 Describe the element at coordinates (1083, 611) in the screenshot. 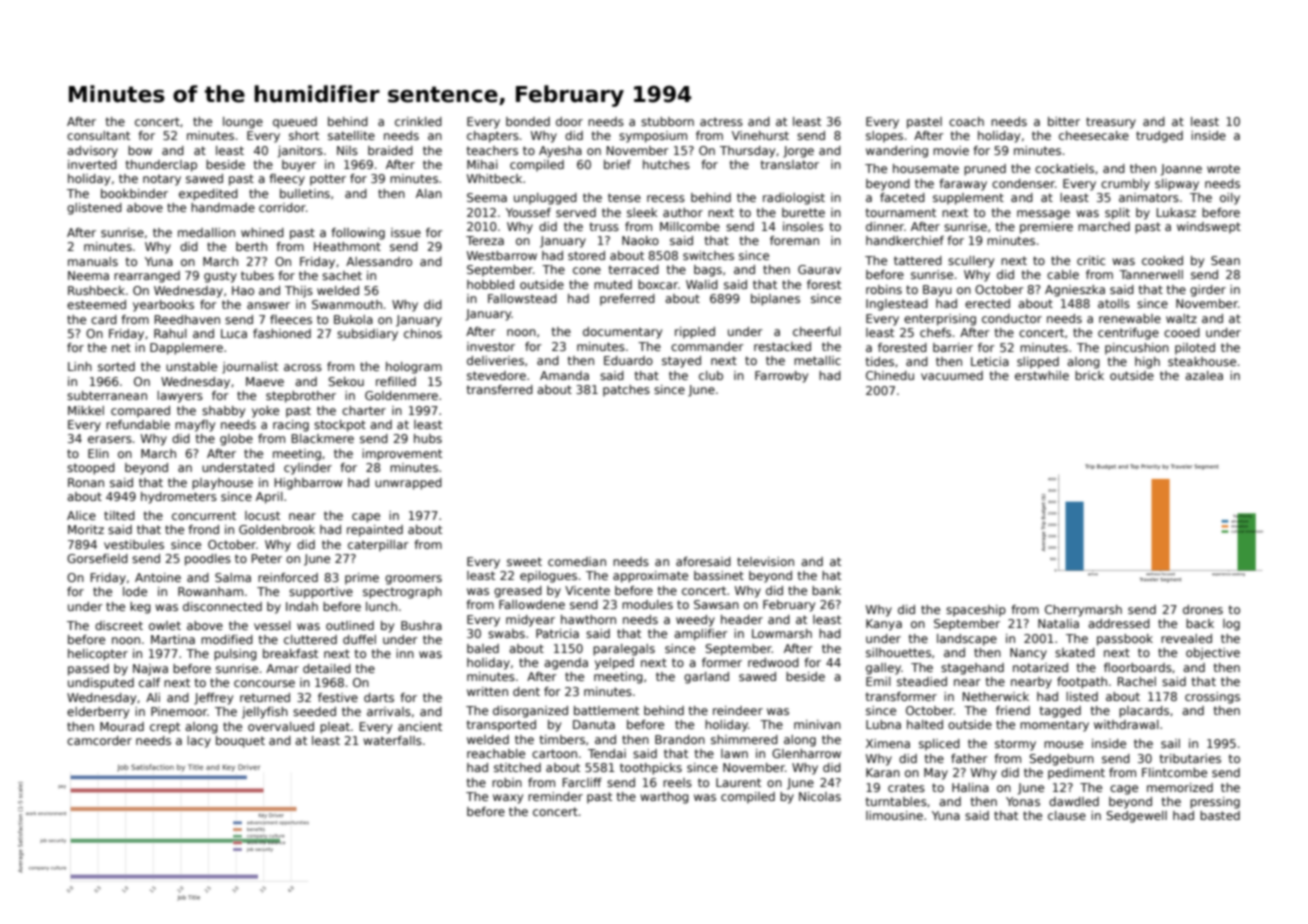

I see `Cherrymarsh` at that location.
